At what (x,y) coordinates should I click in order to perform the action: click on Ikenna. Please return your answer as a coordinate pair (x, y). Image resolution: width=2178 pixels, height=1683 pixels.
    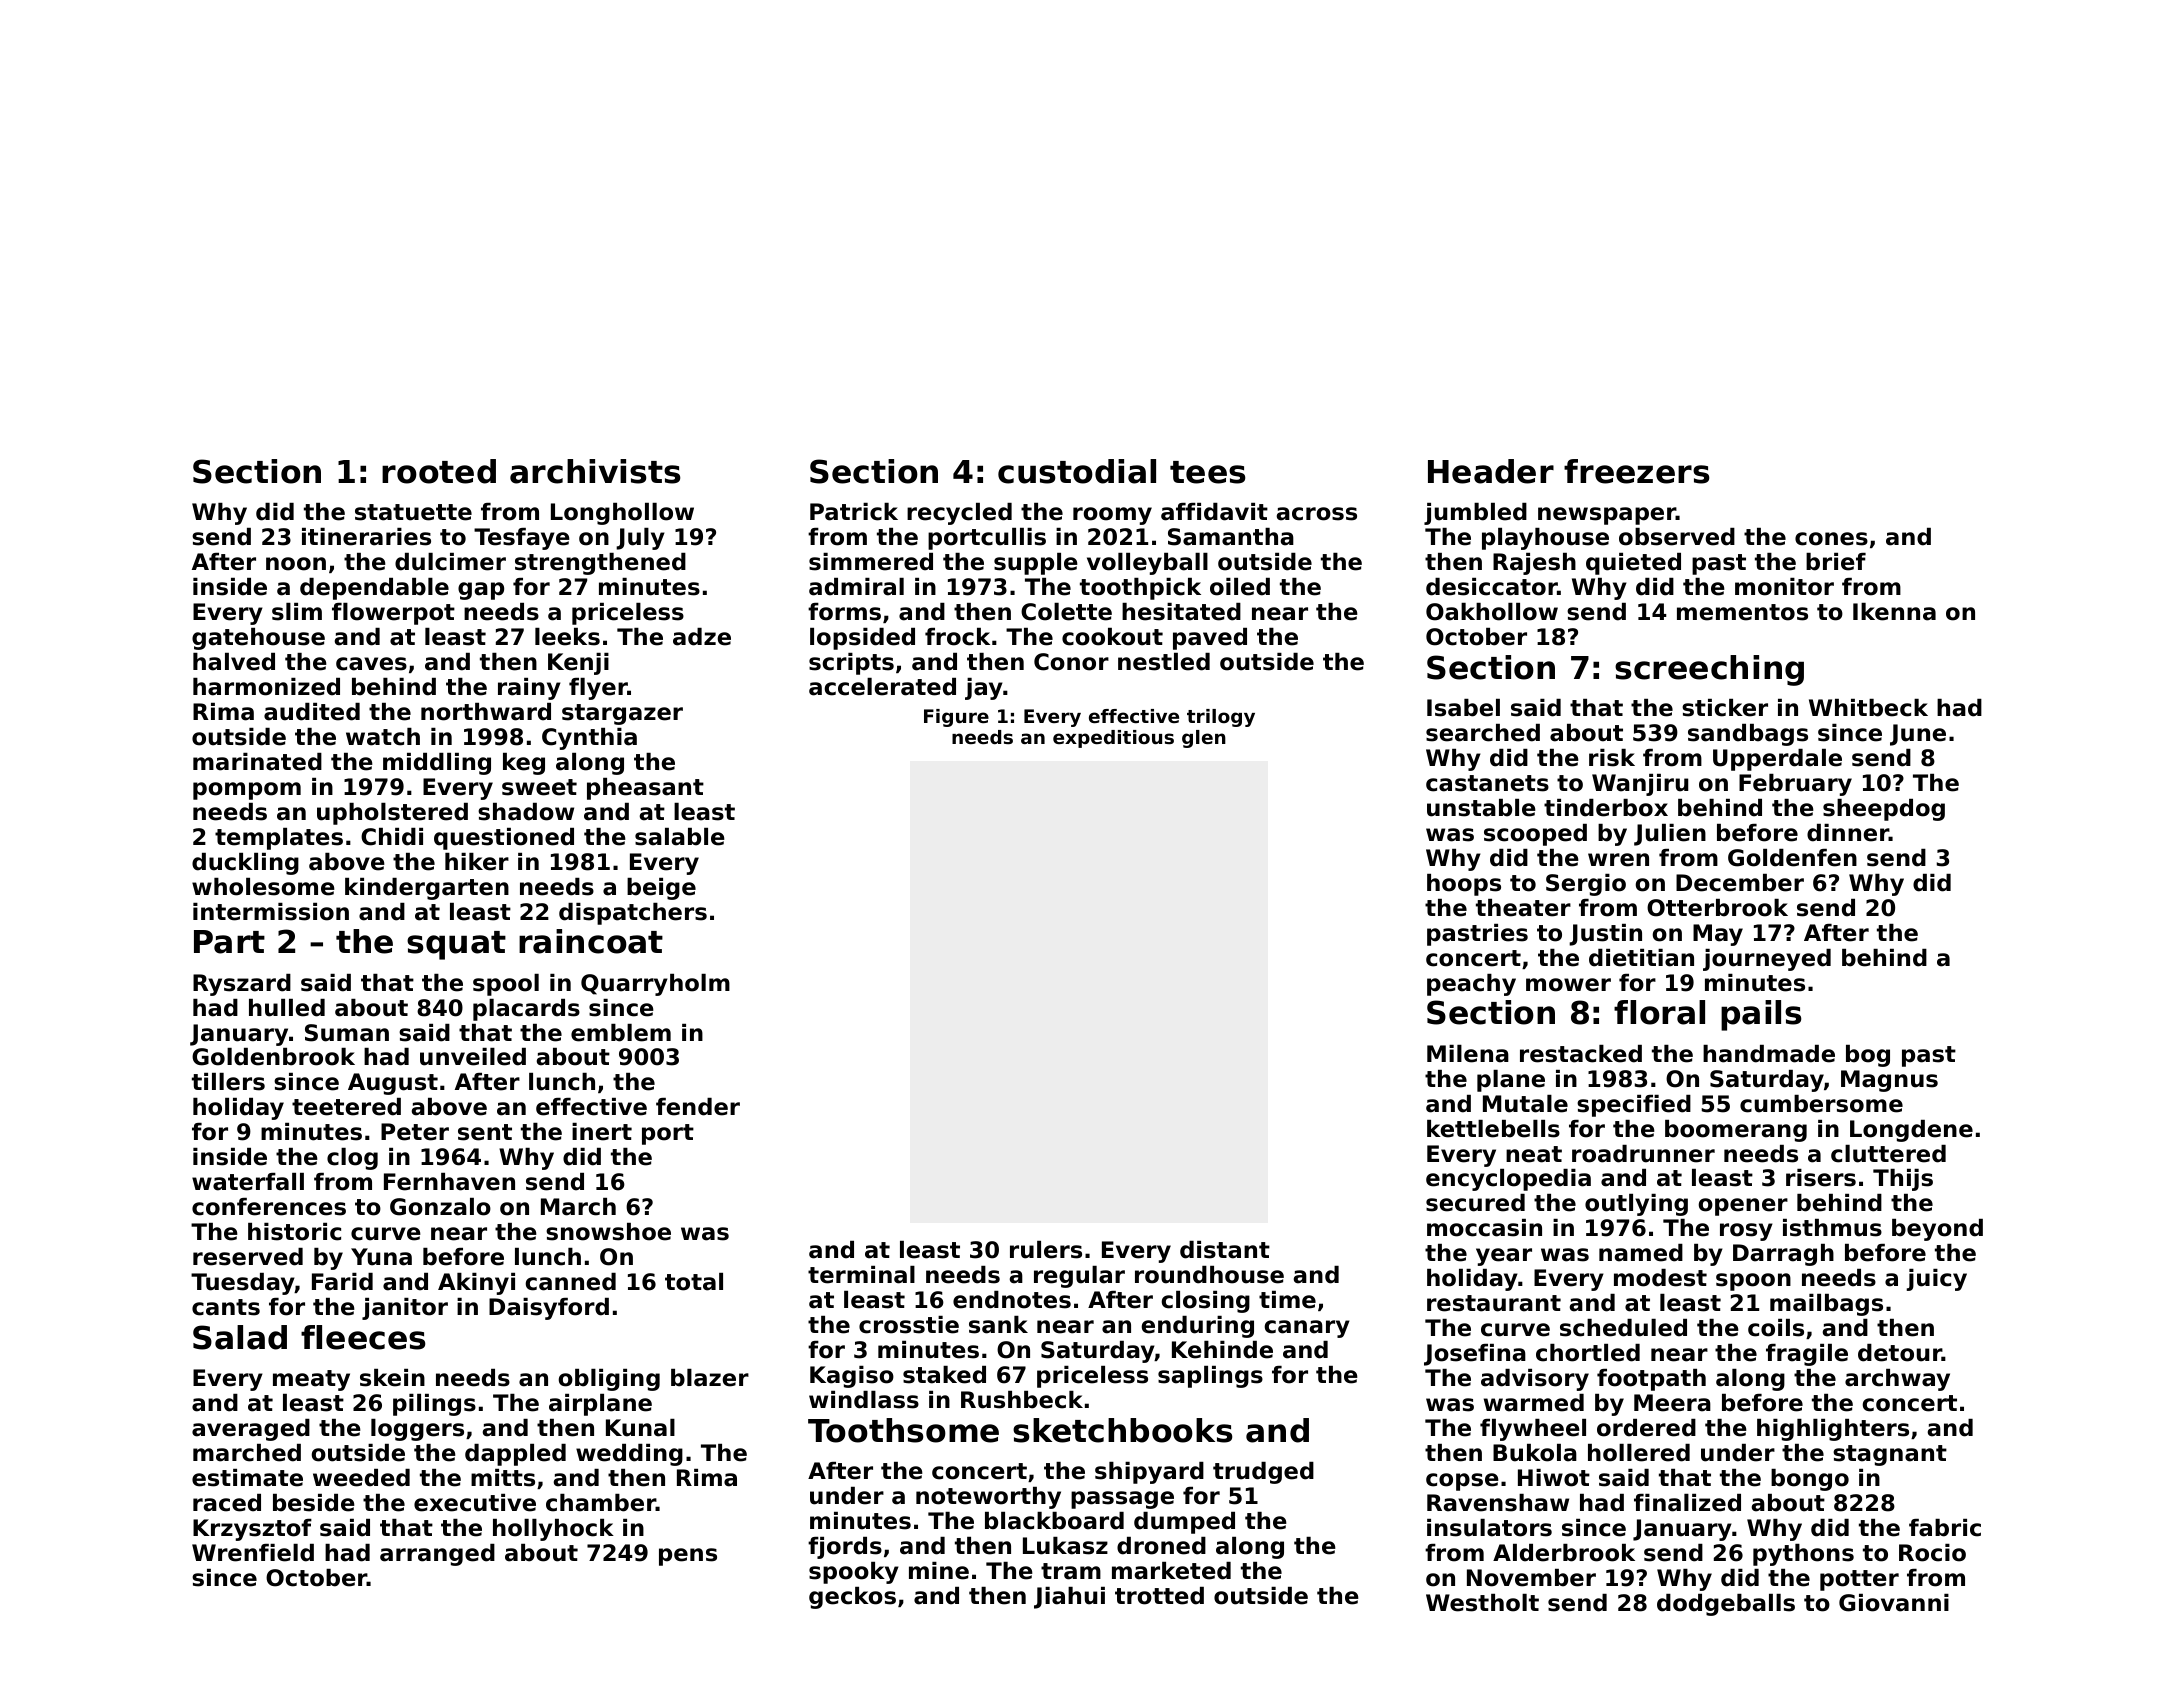
    Looking at the image, I should click on (1894, 612).
